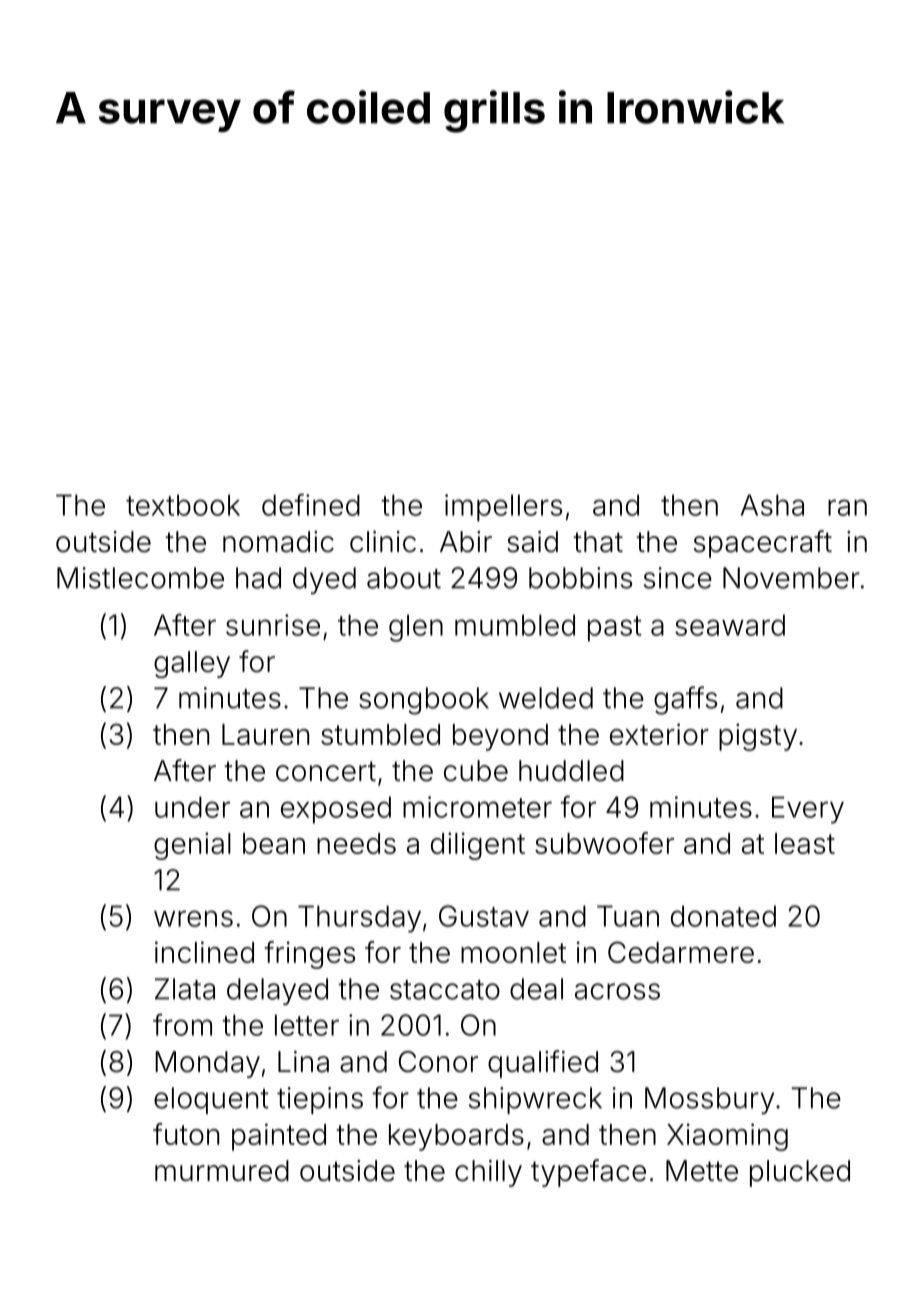 This page has width=924, height=1311. I want to click on murmured, so click(222, 1171).
